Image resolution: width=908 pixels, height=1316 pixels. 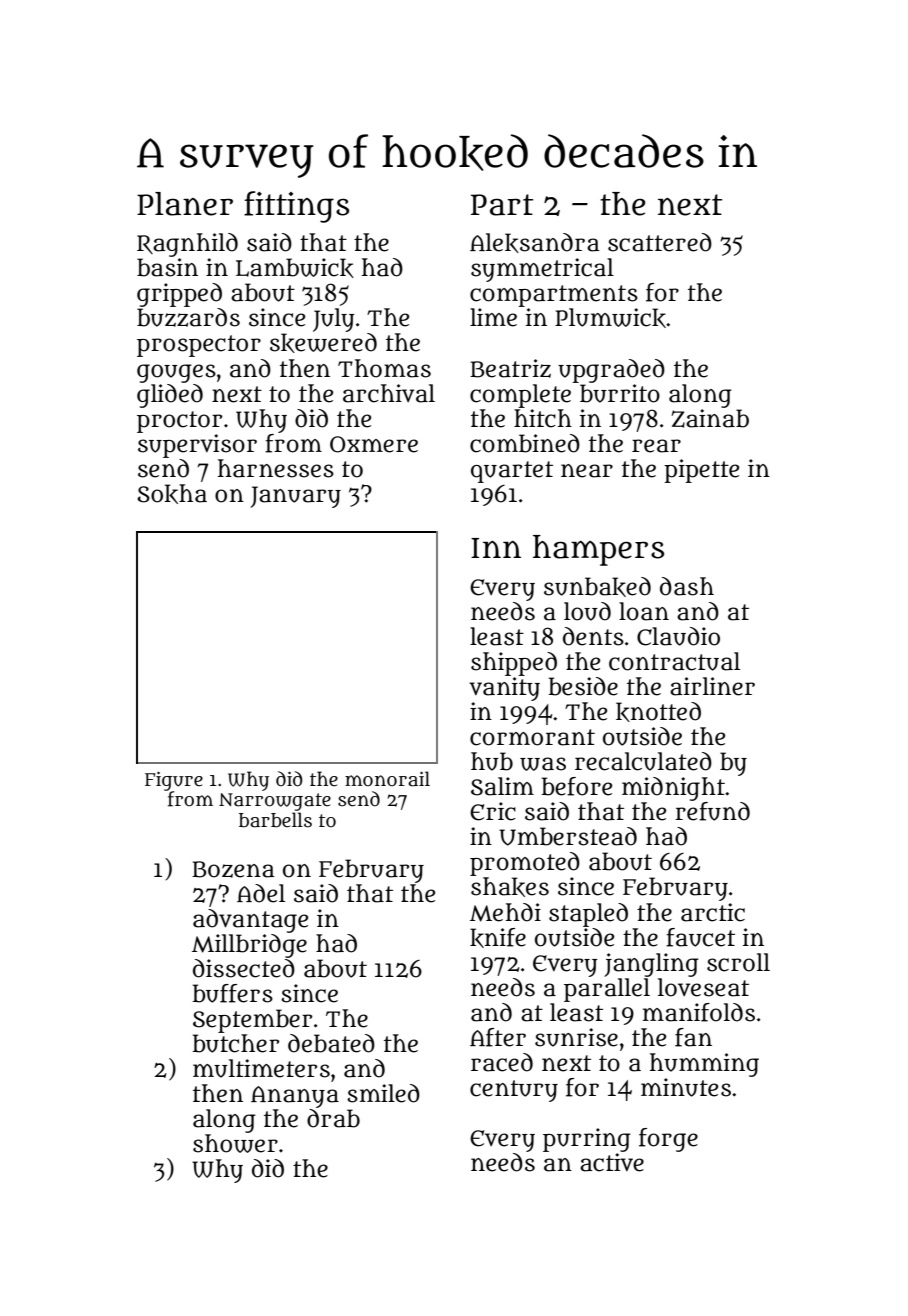 I want to click on smiled, so click(x=383, y=1093).
